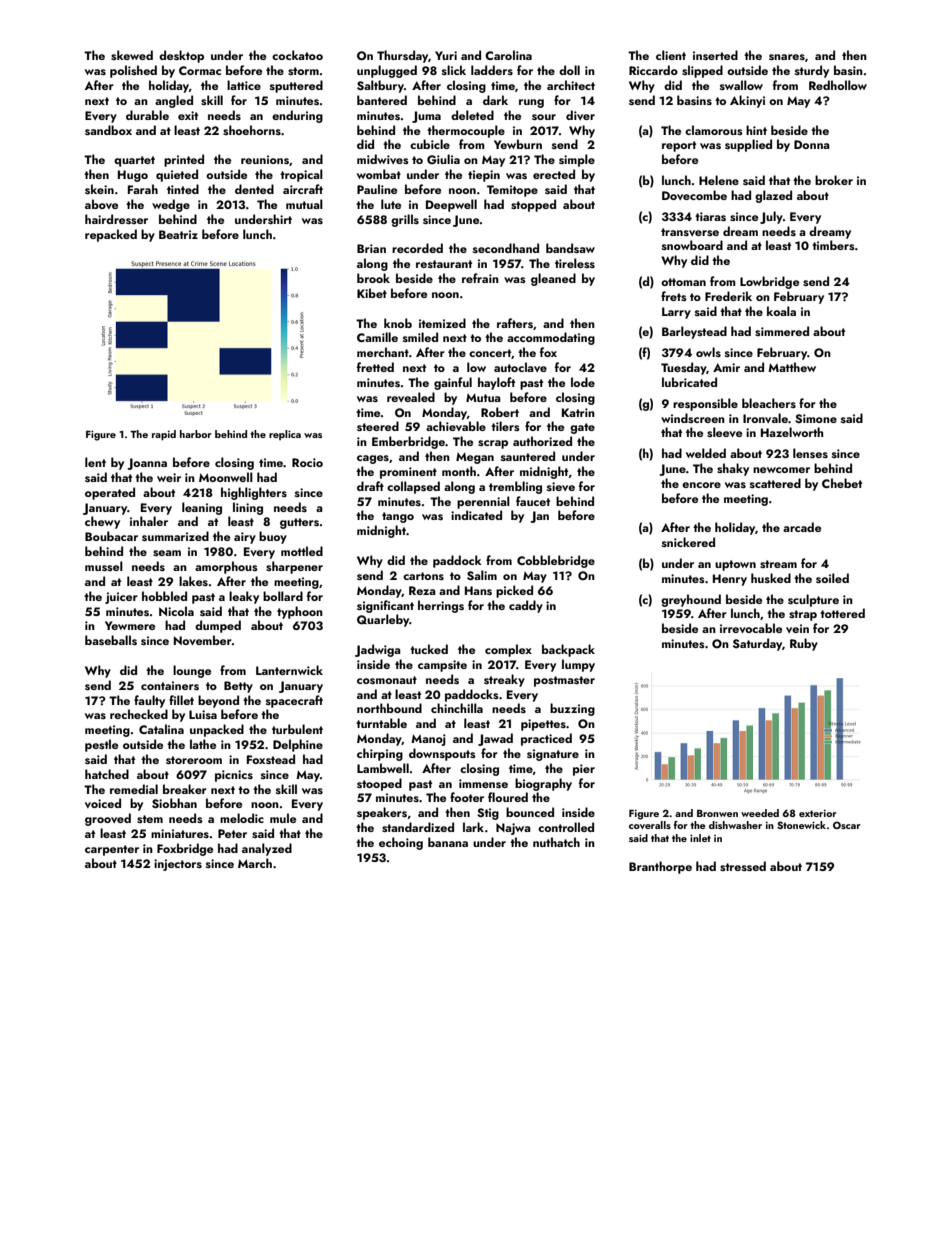 Image resolution: width=952 pixels, height=1233 pixels. What do you see at coordinates (112, 850) in the screenshot?
I see `carpenter` at bounding box center [112, 850].
